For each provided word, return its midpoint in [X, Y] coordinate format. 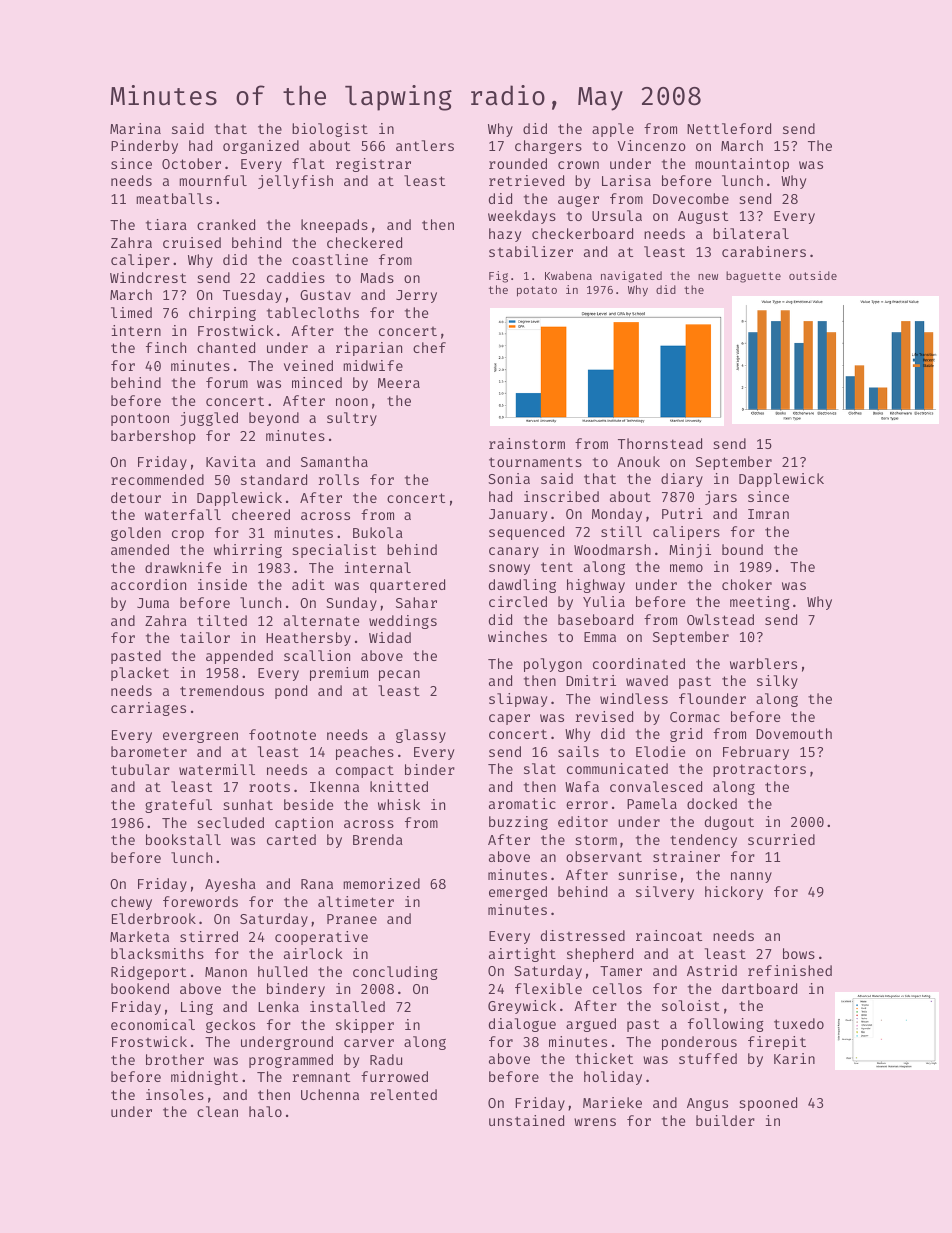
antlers [425, 145]
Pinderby [144, 147]
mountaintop [742, 165]
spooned [768, 1104]
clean [217, 1111]
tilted [222, 620]
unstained [526, 1120]
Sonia [509, 478]
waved [647, 680]
